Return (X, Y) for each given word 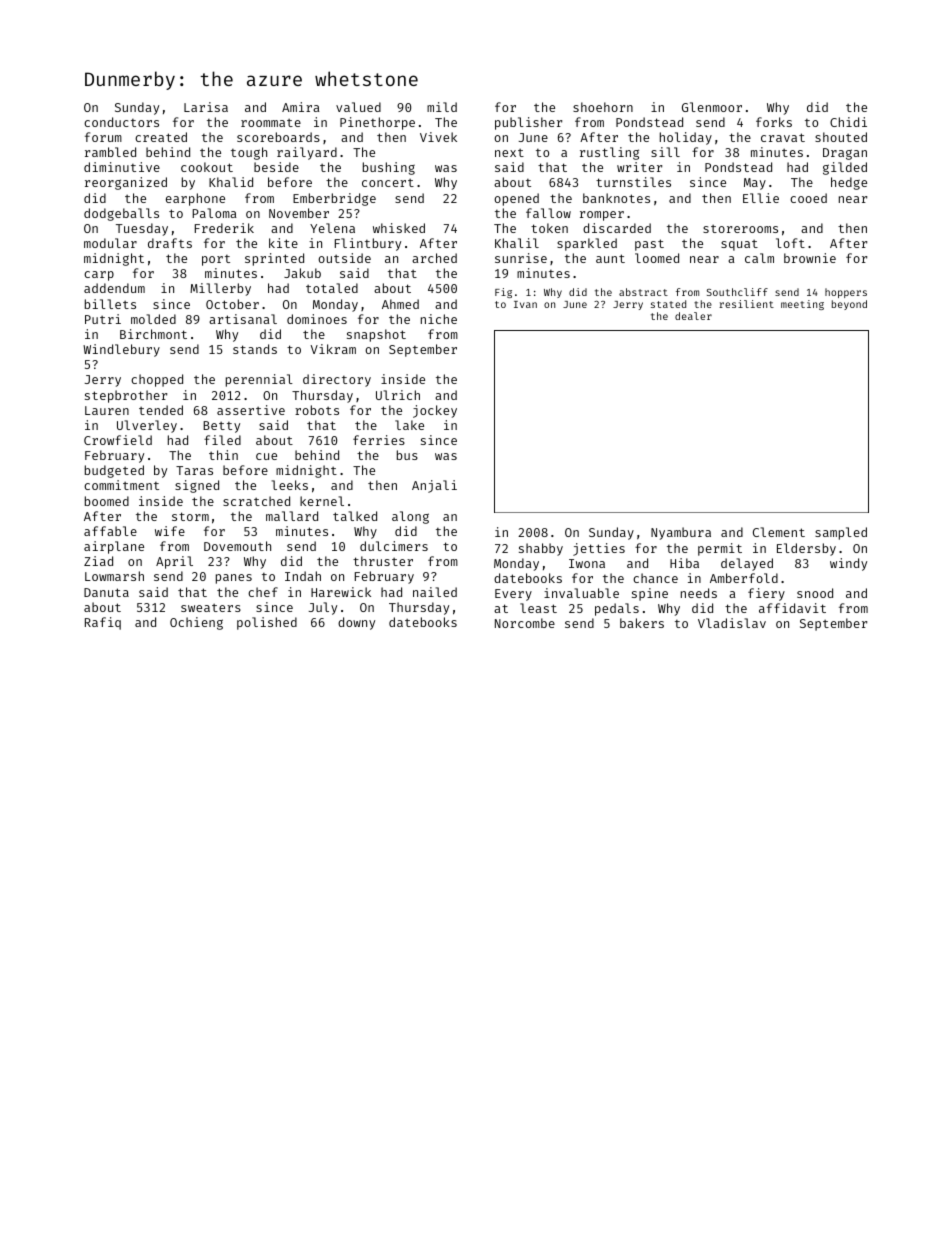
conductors (121, 122)
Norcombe (525, 623)
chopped (157, 380)
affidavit (792, 608)
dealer (693, 316)
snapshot (376, 335)
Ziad (98, 561)
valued (358, 107)
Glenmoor (712, 107)
